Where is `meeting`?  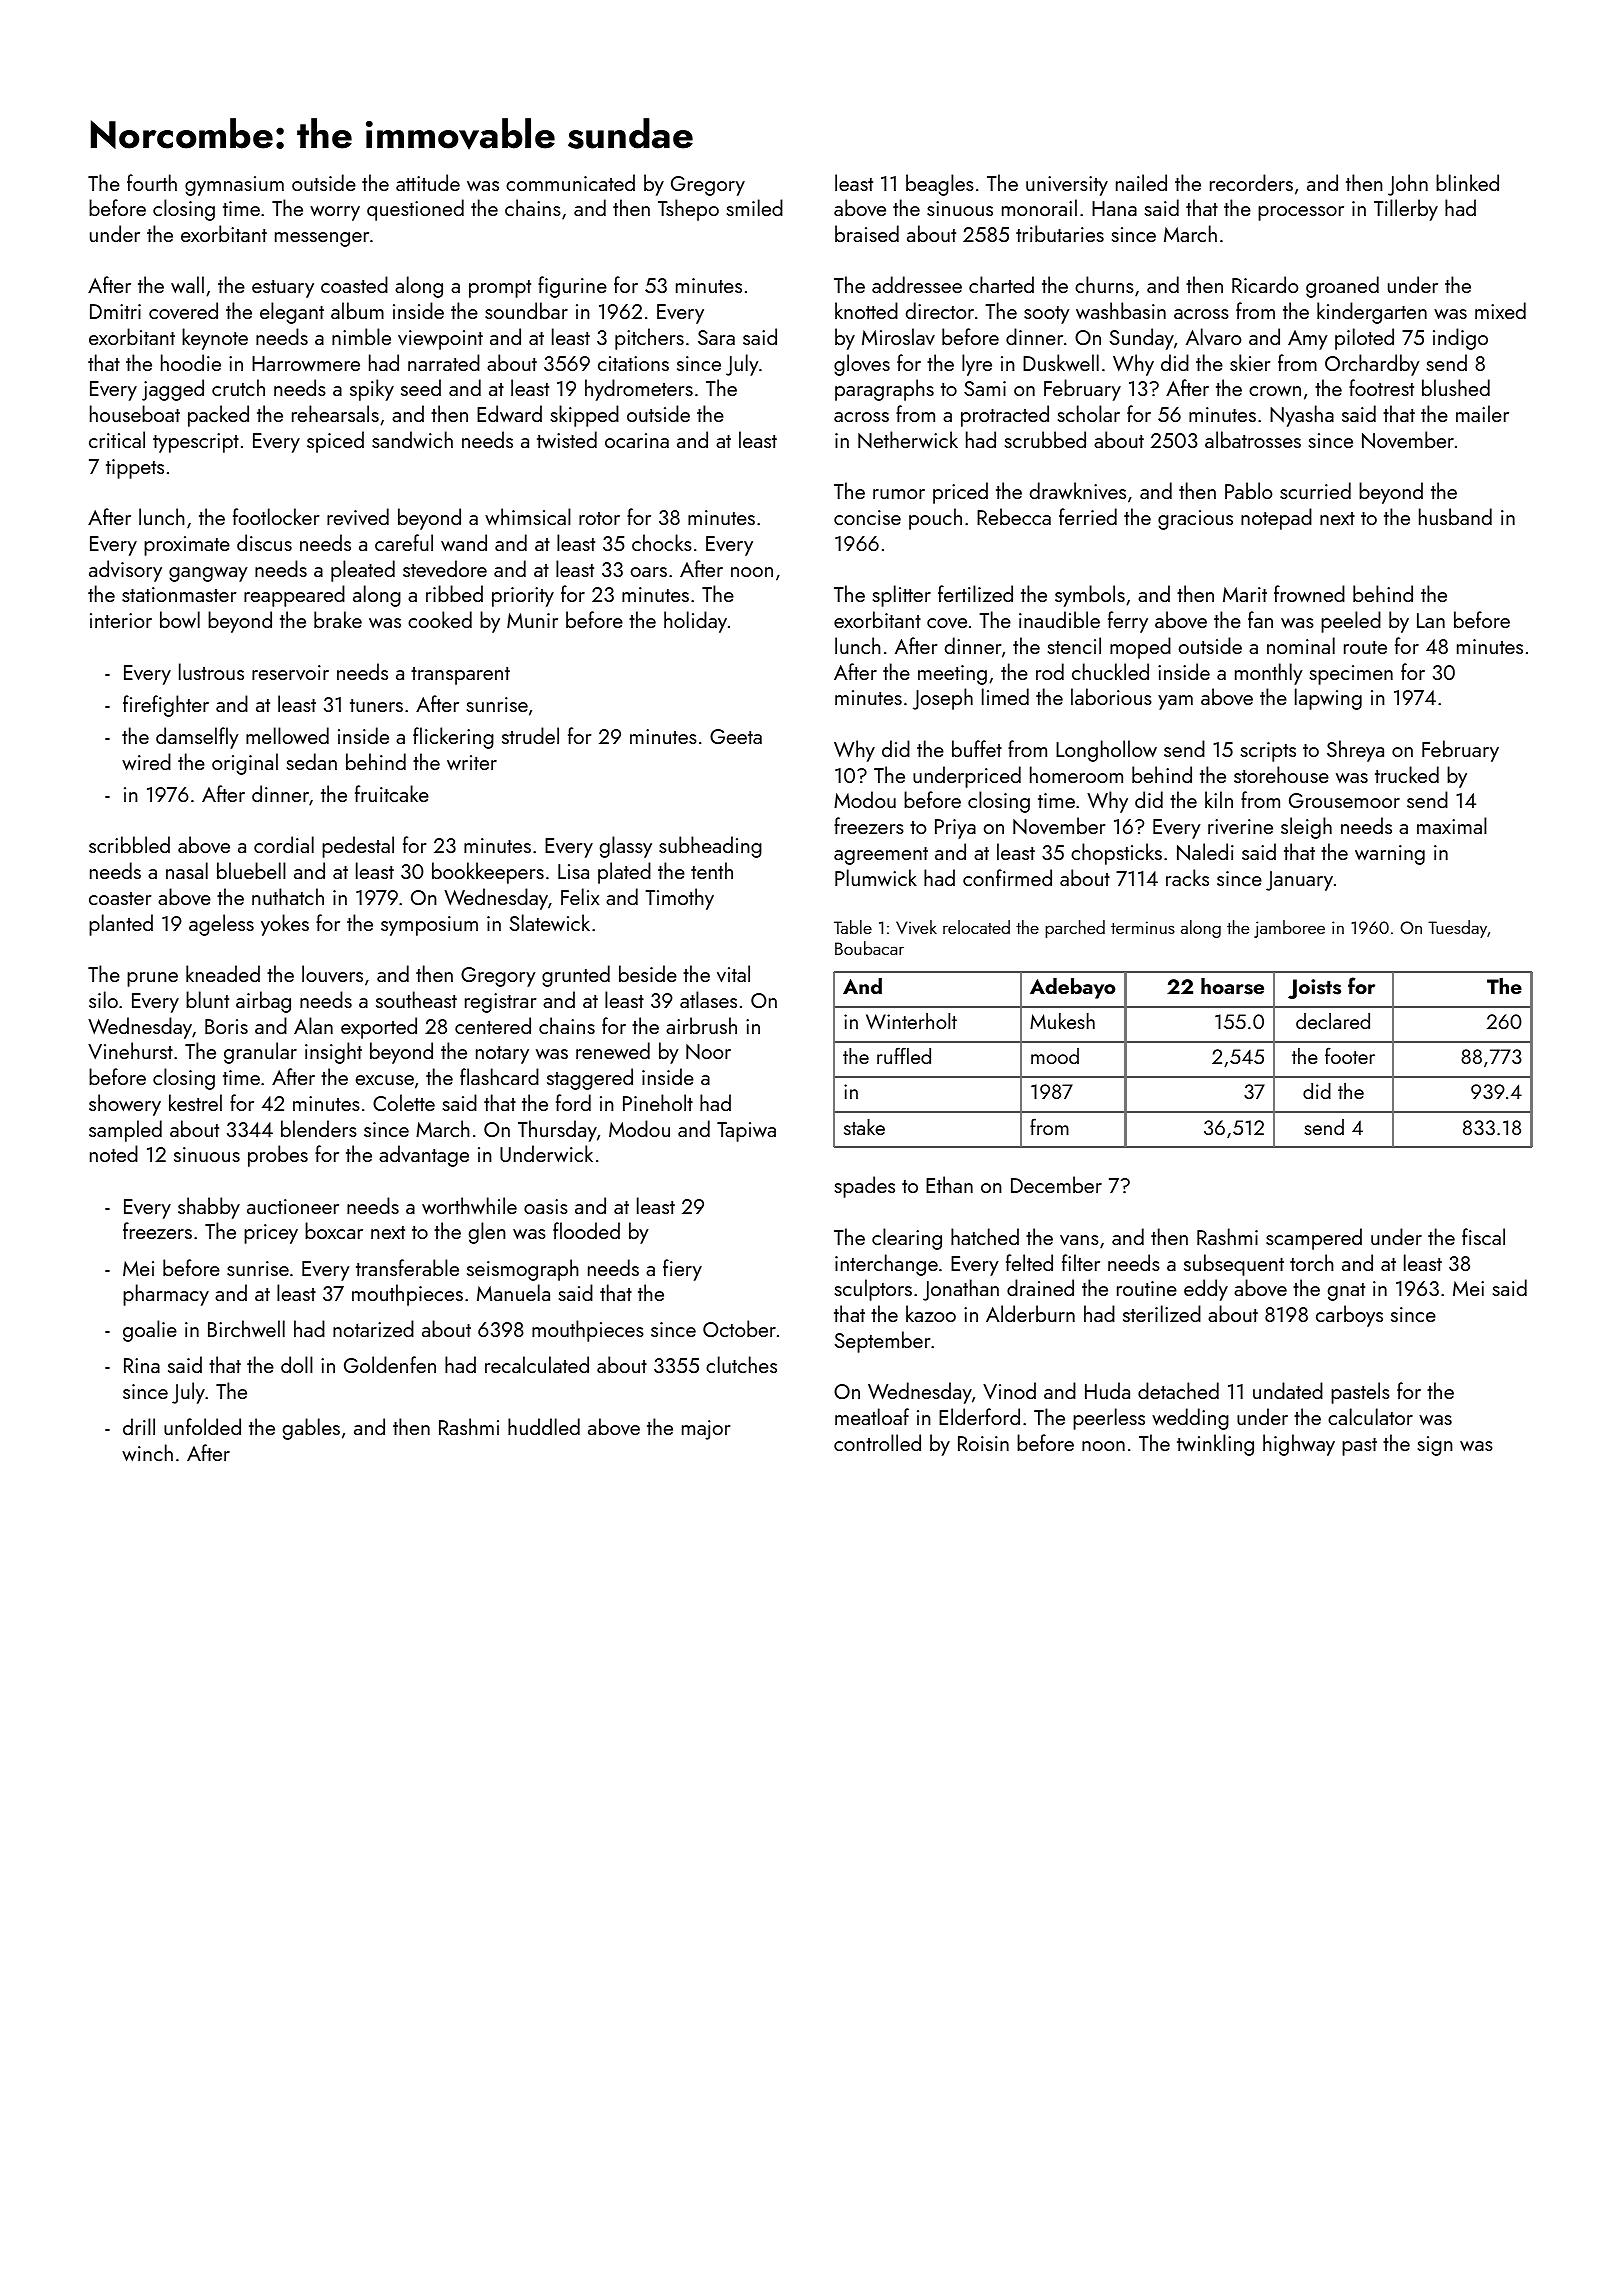 meeting is located at coordinates (952, 675).
